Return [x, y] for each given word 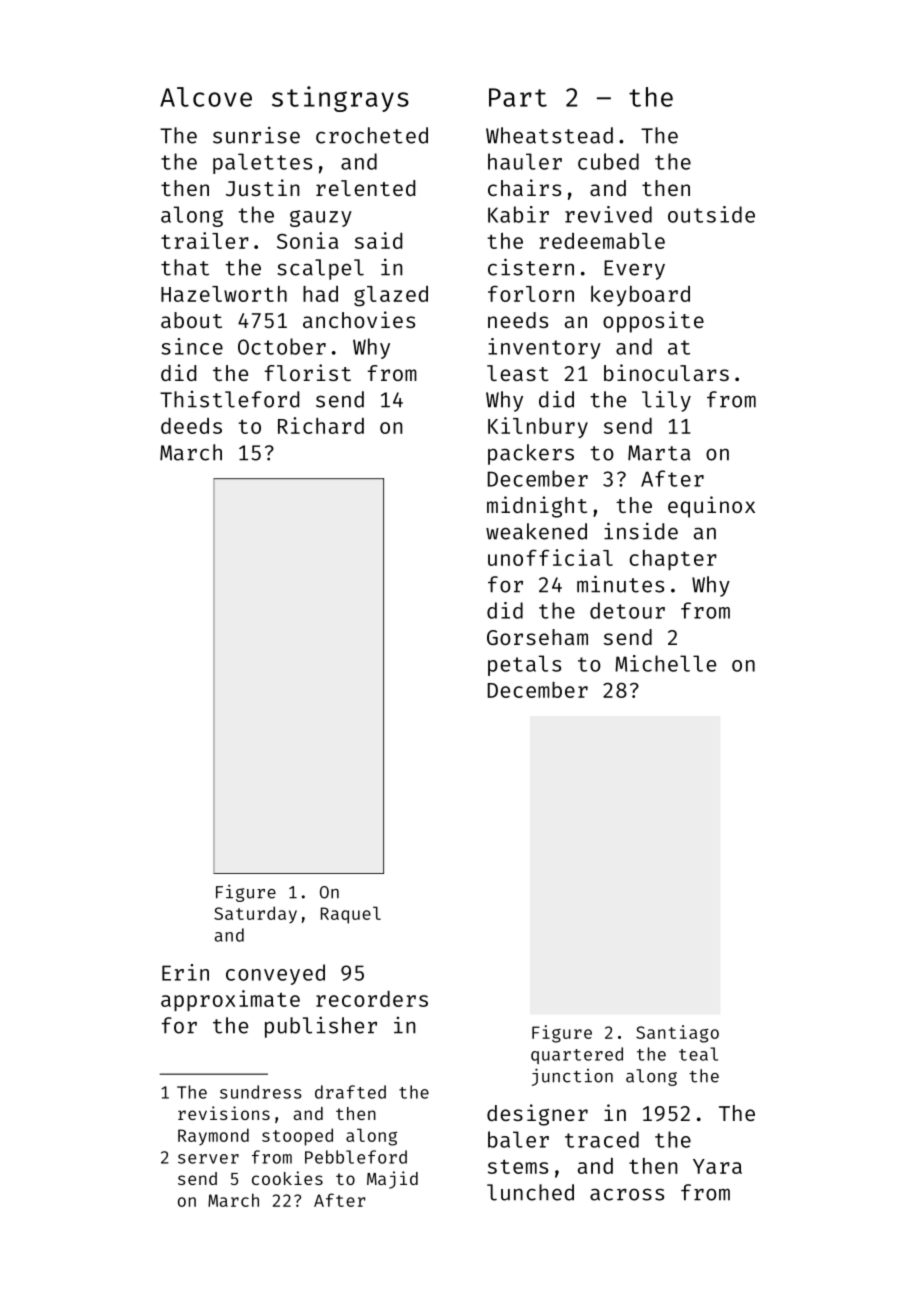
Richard [321, 425]
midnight [537, 507]
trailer [205, 240]
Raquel [351, 915]
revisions [224, 1113]
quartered [577, 1055]
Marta [659, 453]
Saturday [255, 915]
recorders [372, 999]
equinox [711, 507]
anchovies [359, 319]
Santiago [677, 1034]
